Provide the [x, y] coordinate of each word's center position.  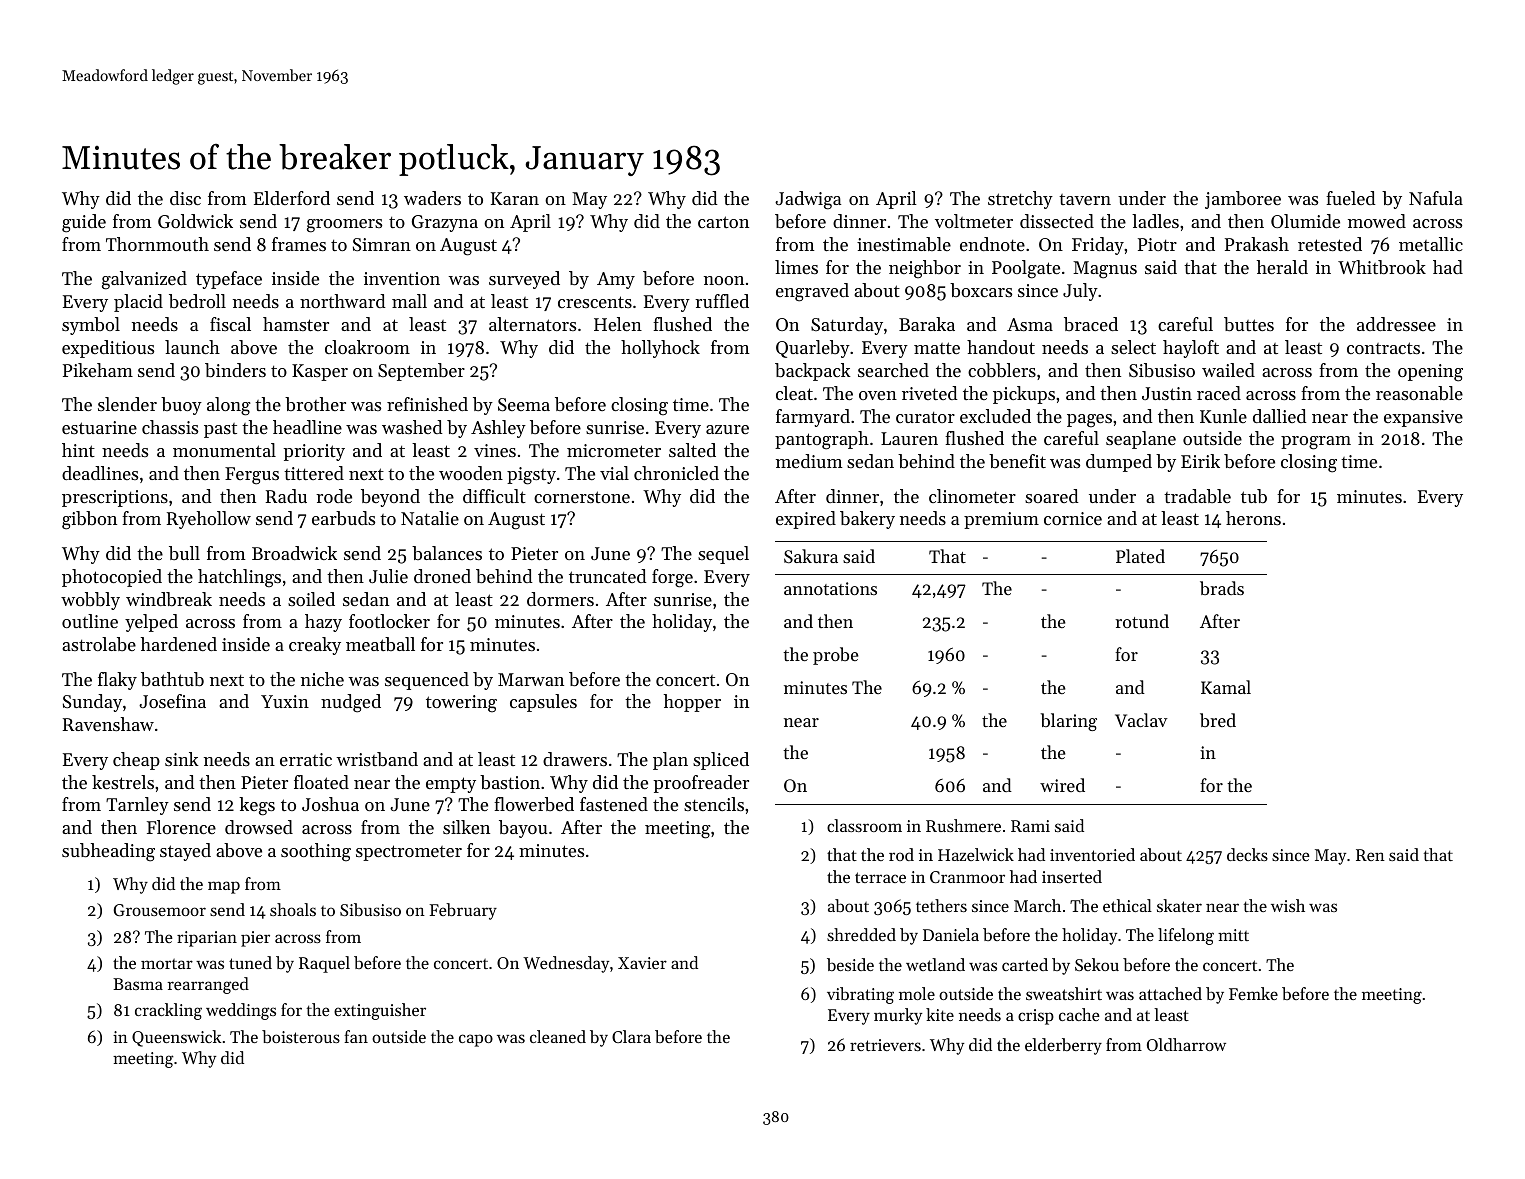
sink [182, 759]
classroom [864, 825]
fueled [1351, 198]
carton [723, 222]
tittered [314, 473]
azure [727, 429]
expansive [1423, 418]
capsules [543, 703]
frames [299, 244]
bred [1218, 720]
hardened [179, 644]
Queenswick [176, 1038]
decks [1247, 854]
